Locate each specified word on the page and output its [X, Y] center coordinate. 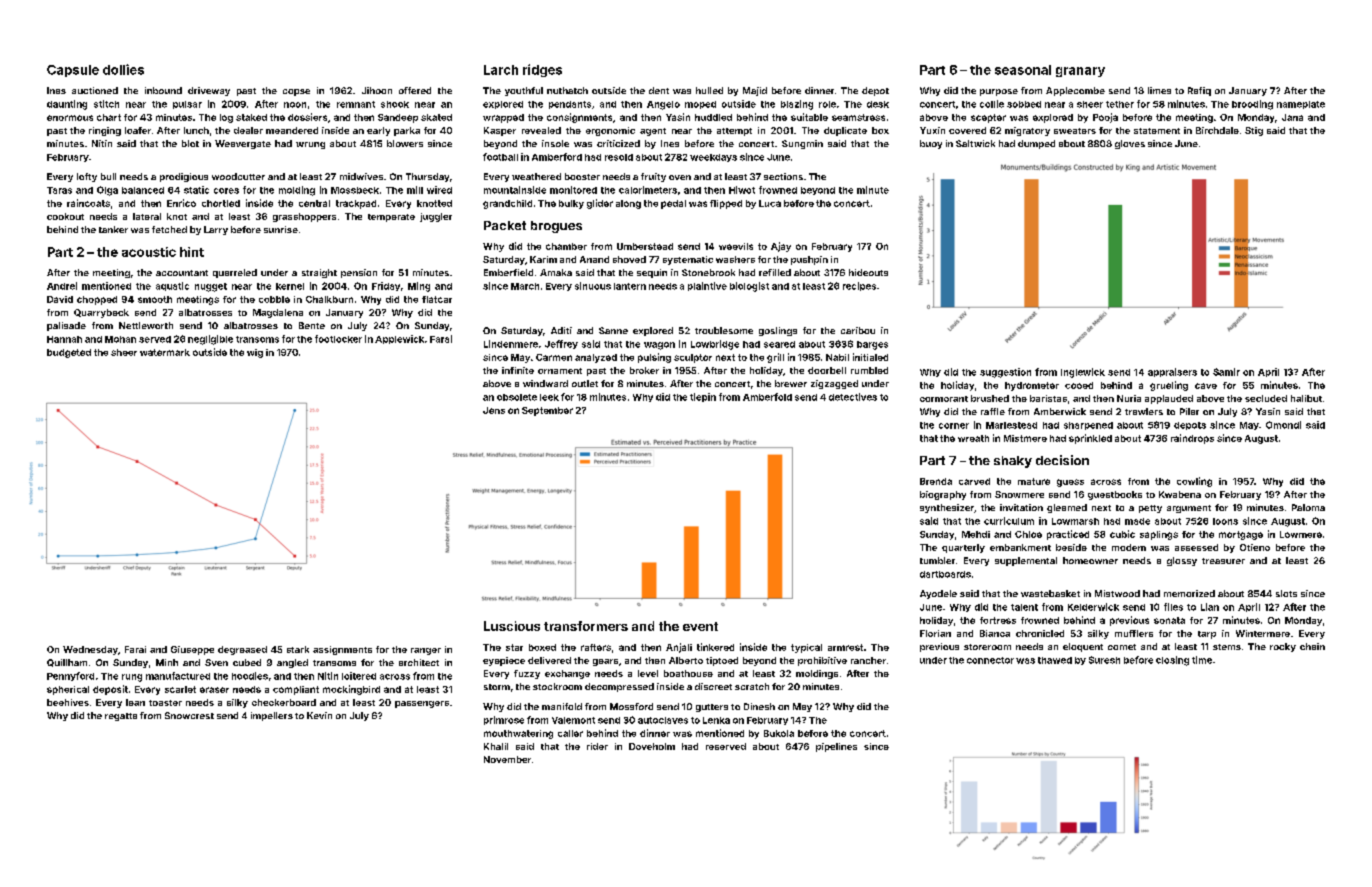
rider [597, 746]
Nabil [837, 357]
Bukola [779, 733]
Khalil [496, 746]
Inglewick [1083, 373]
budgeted [69, 353]
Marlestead [1011, 425]
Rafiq [1199, 91]
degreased [242, 650]
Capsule [73, 71]
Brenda [936, 481]
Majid [755, 91]
